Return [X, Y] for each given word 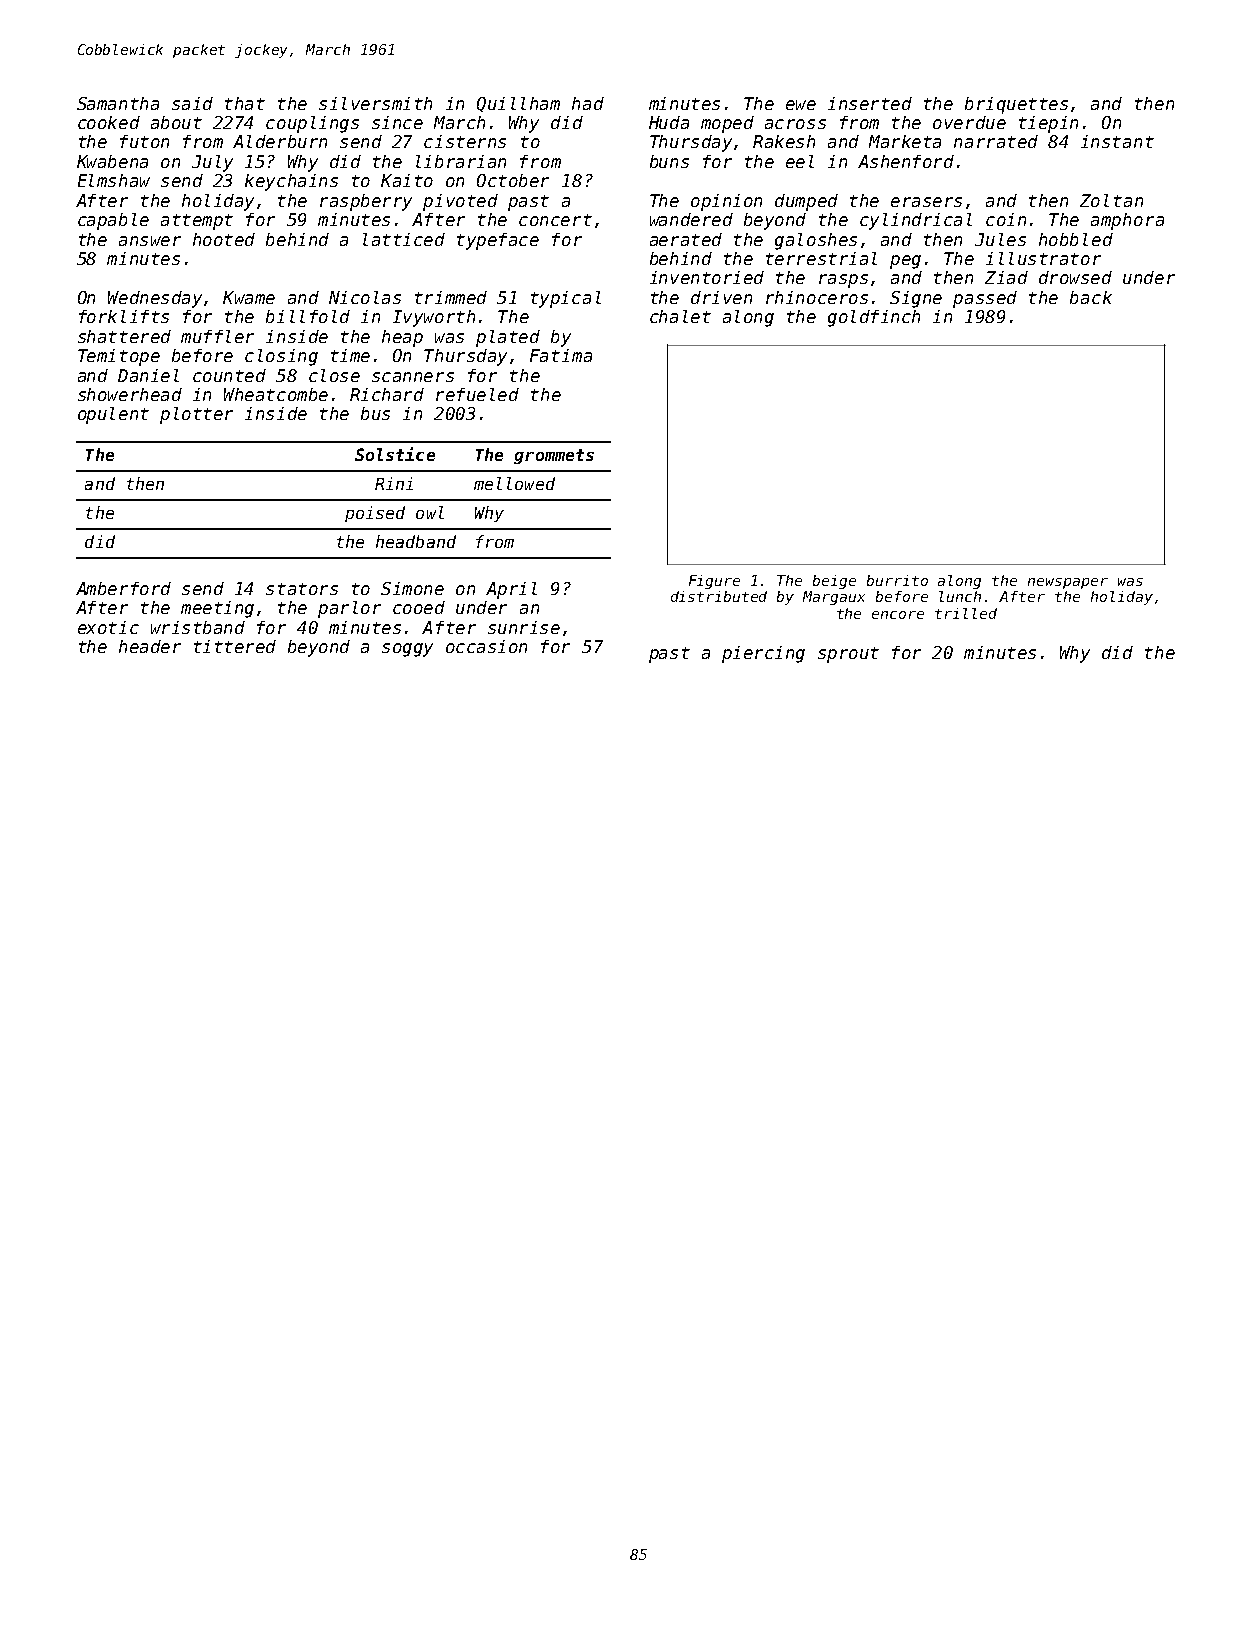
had [588, 103]
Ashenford [906, 161]
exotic [108, 627]
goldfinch [874, 318]
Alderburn [280, 141]
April [511, 590]
